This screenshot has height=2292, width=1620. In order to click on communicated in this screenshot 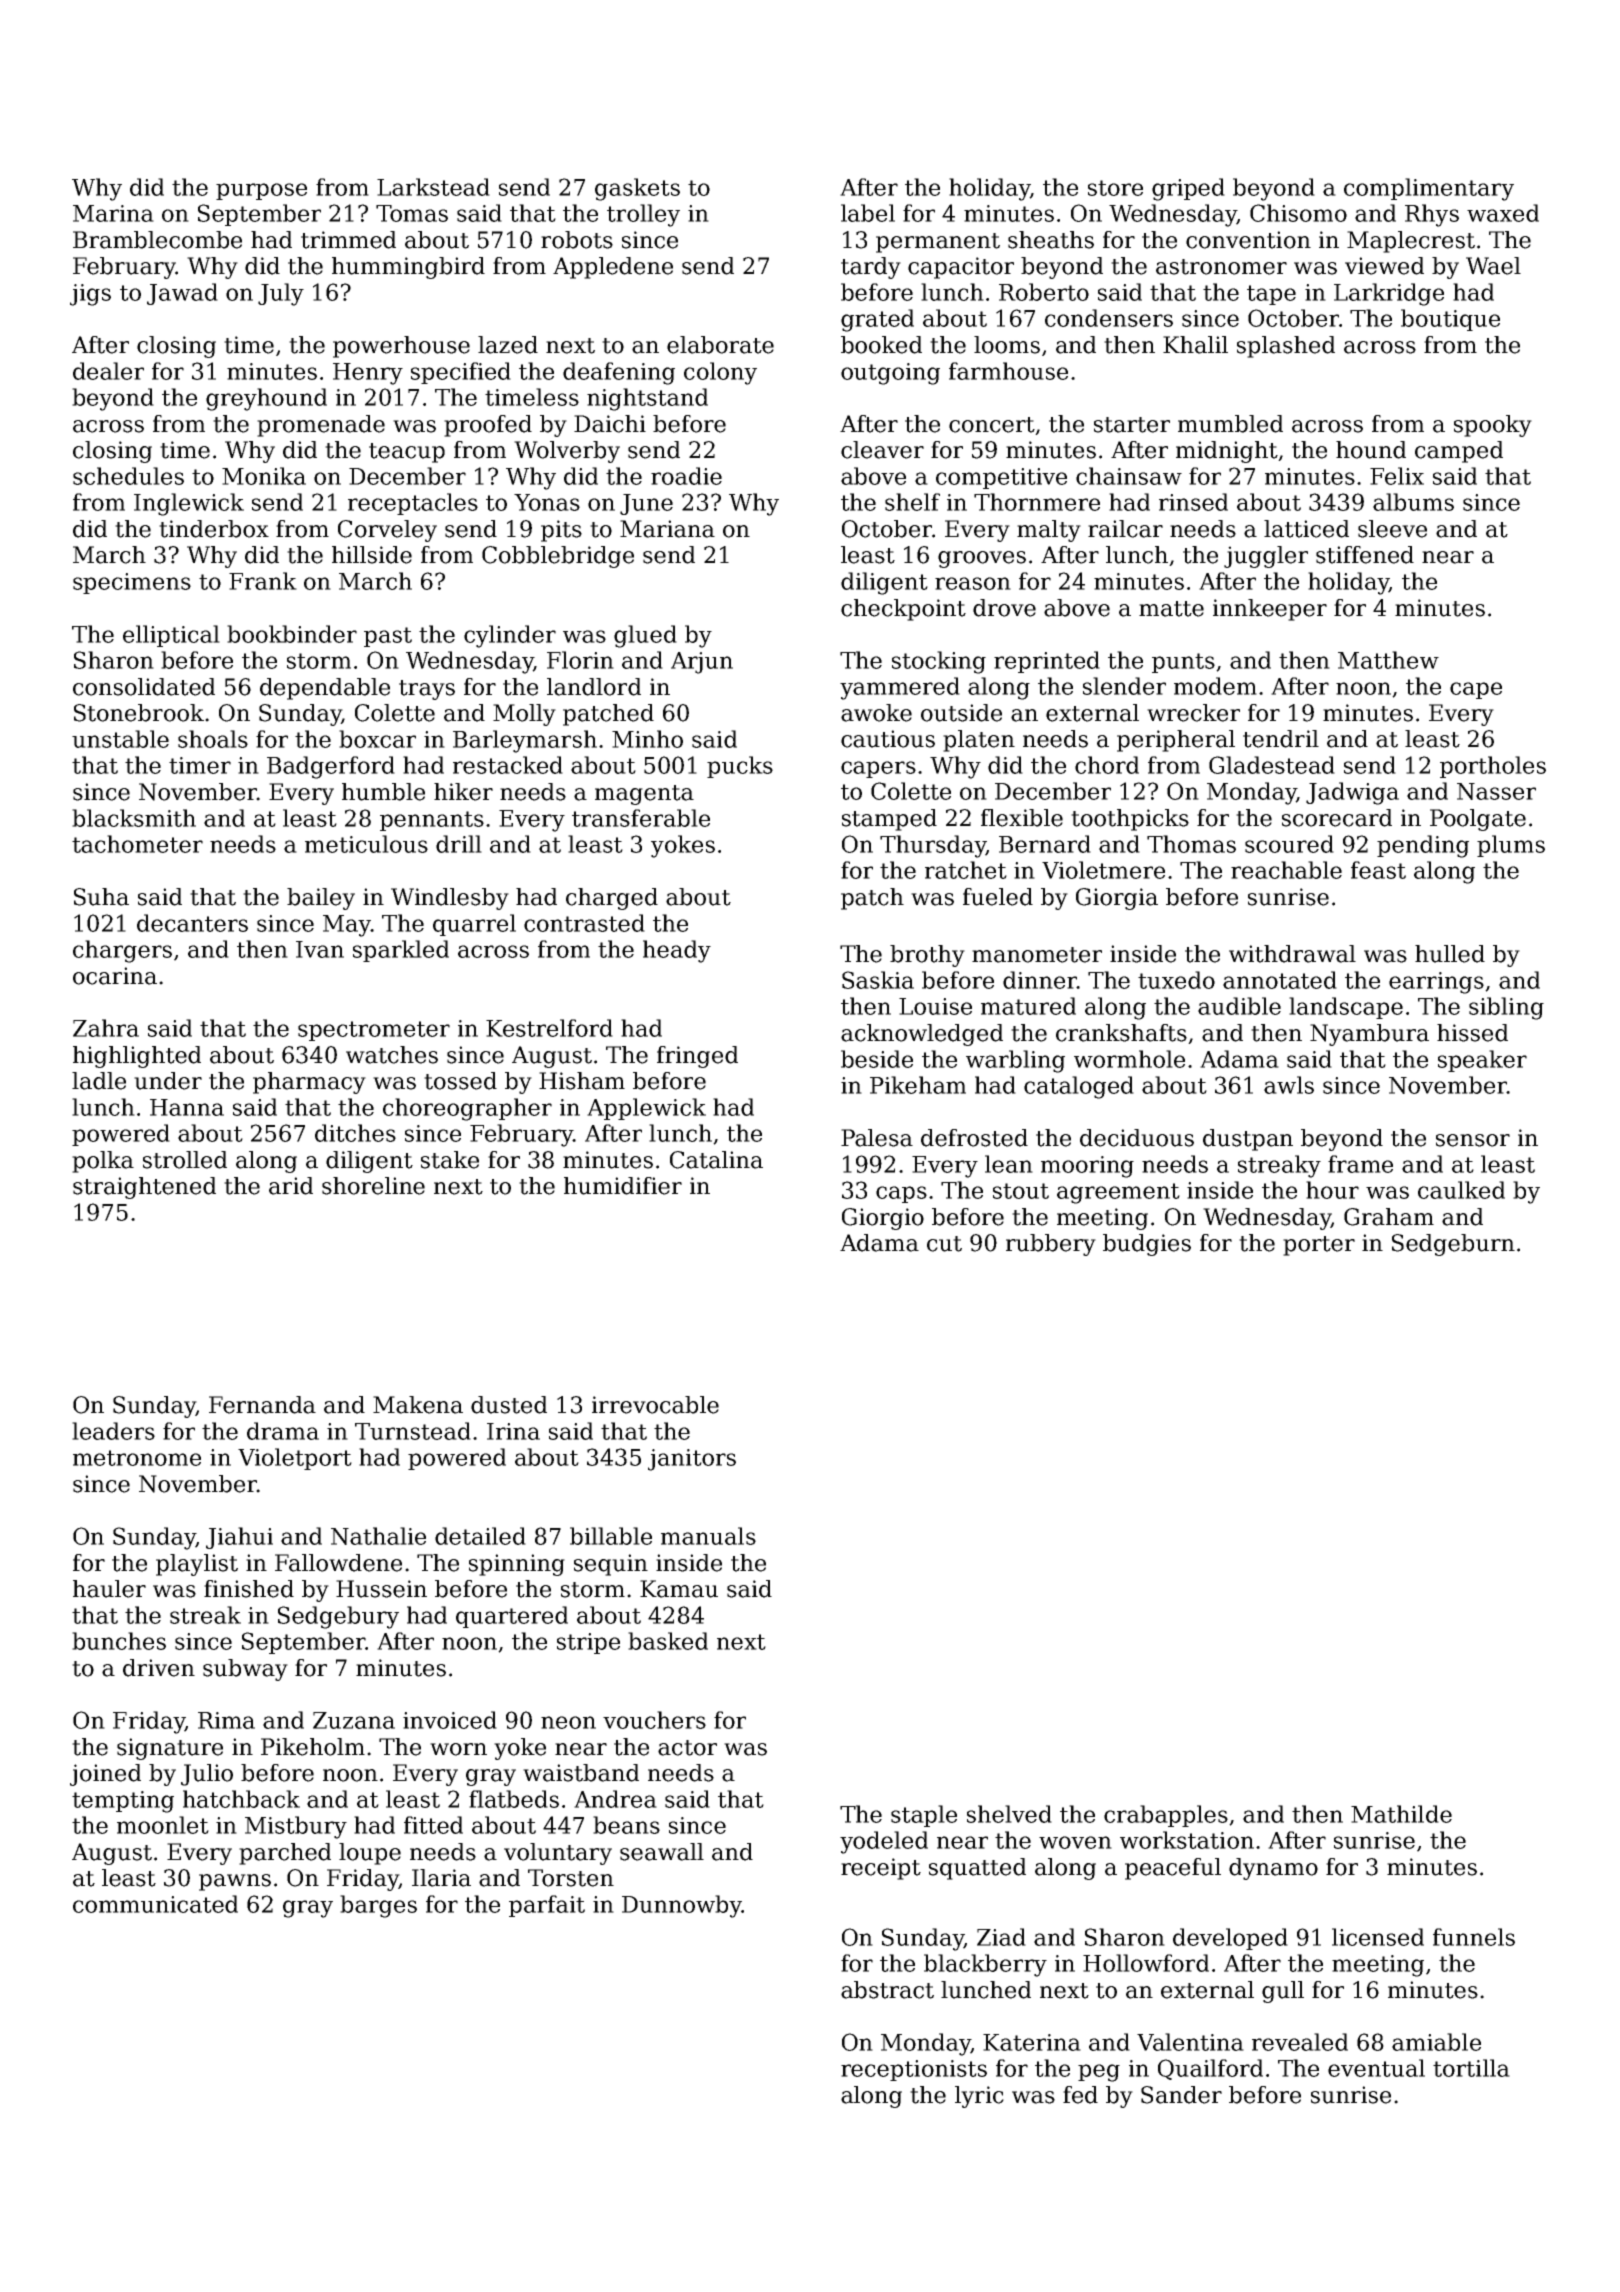, I will do `click(155, 1904)`.
